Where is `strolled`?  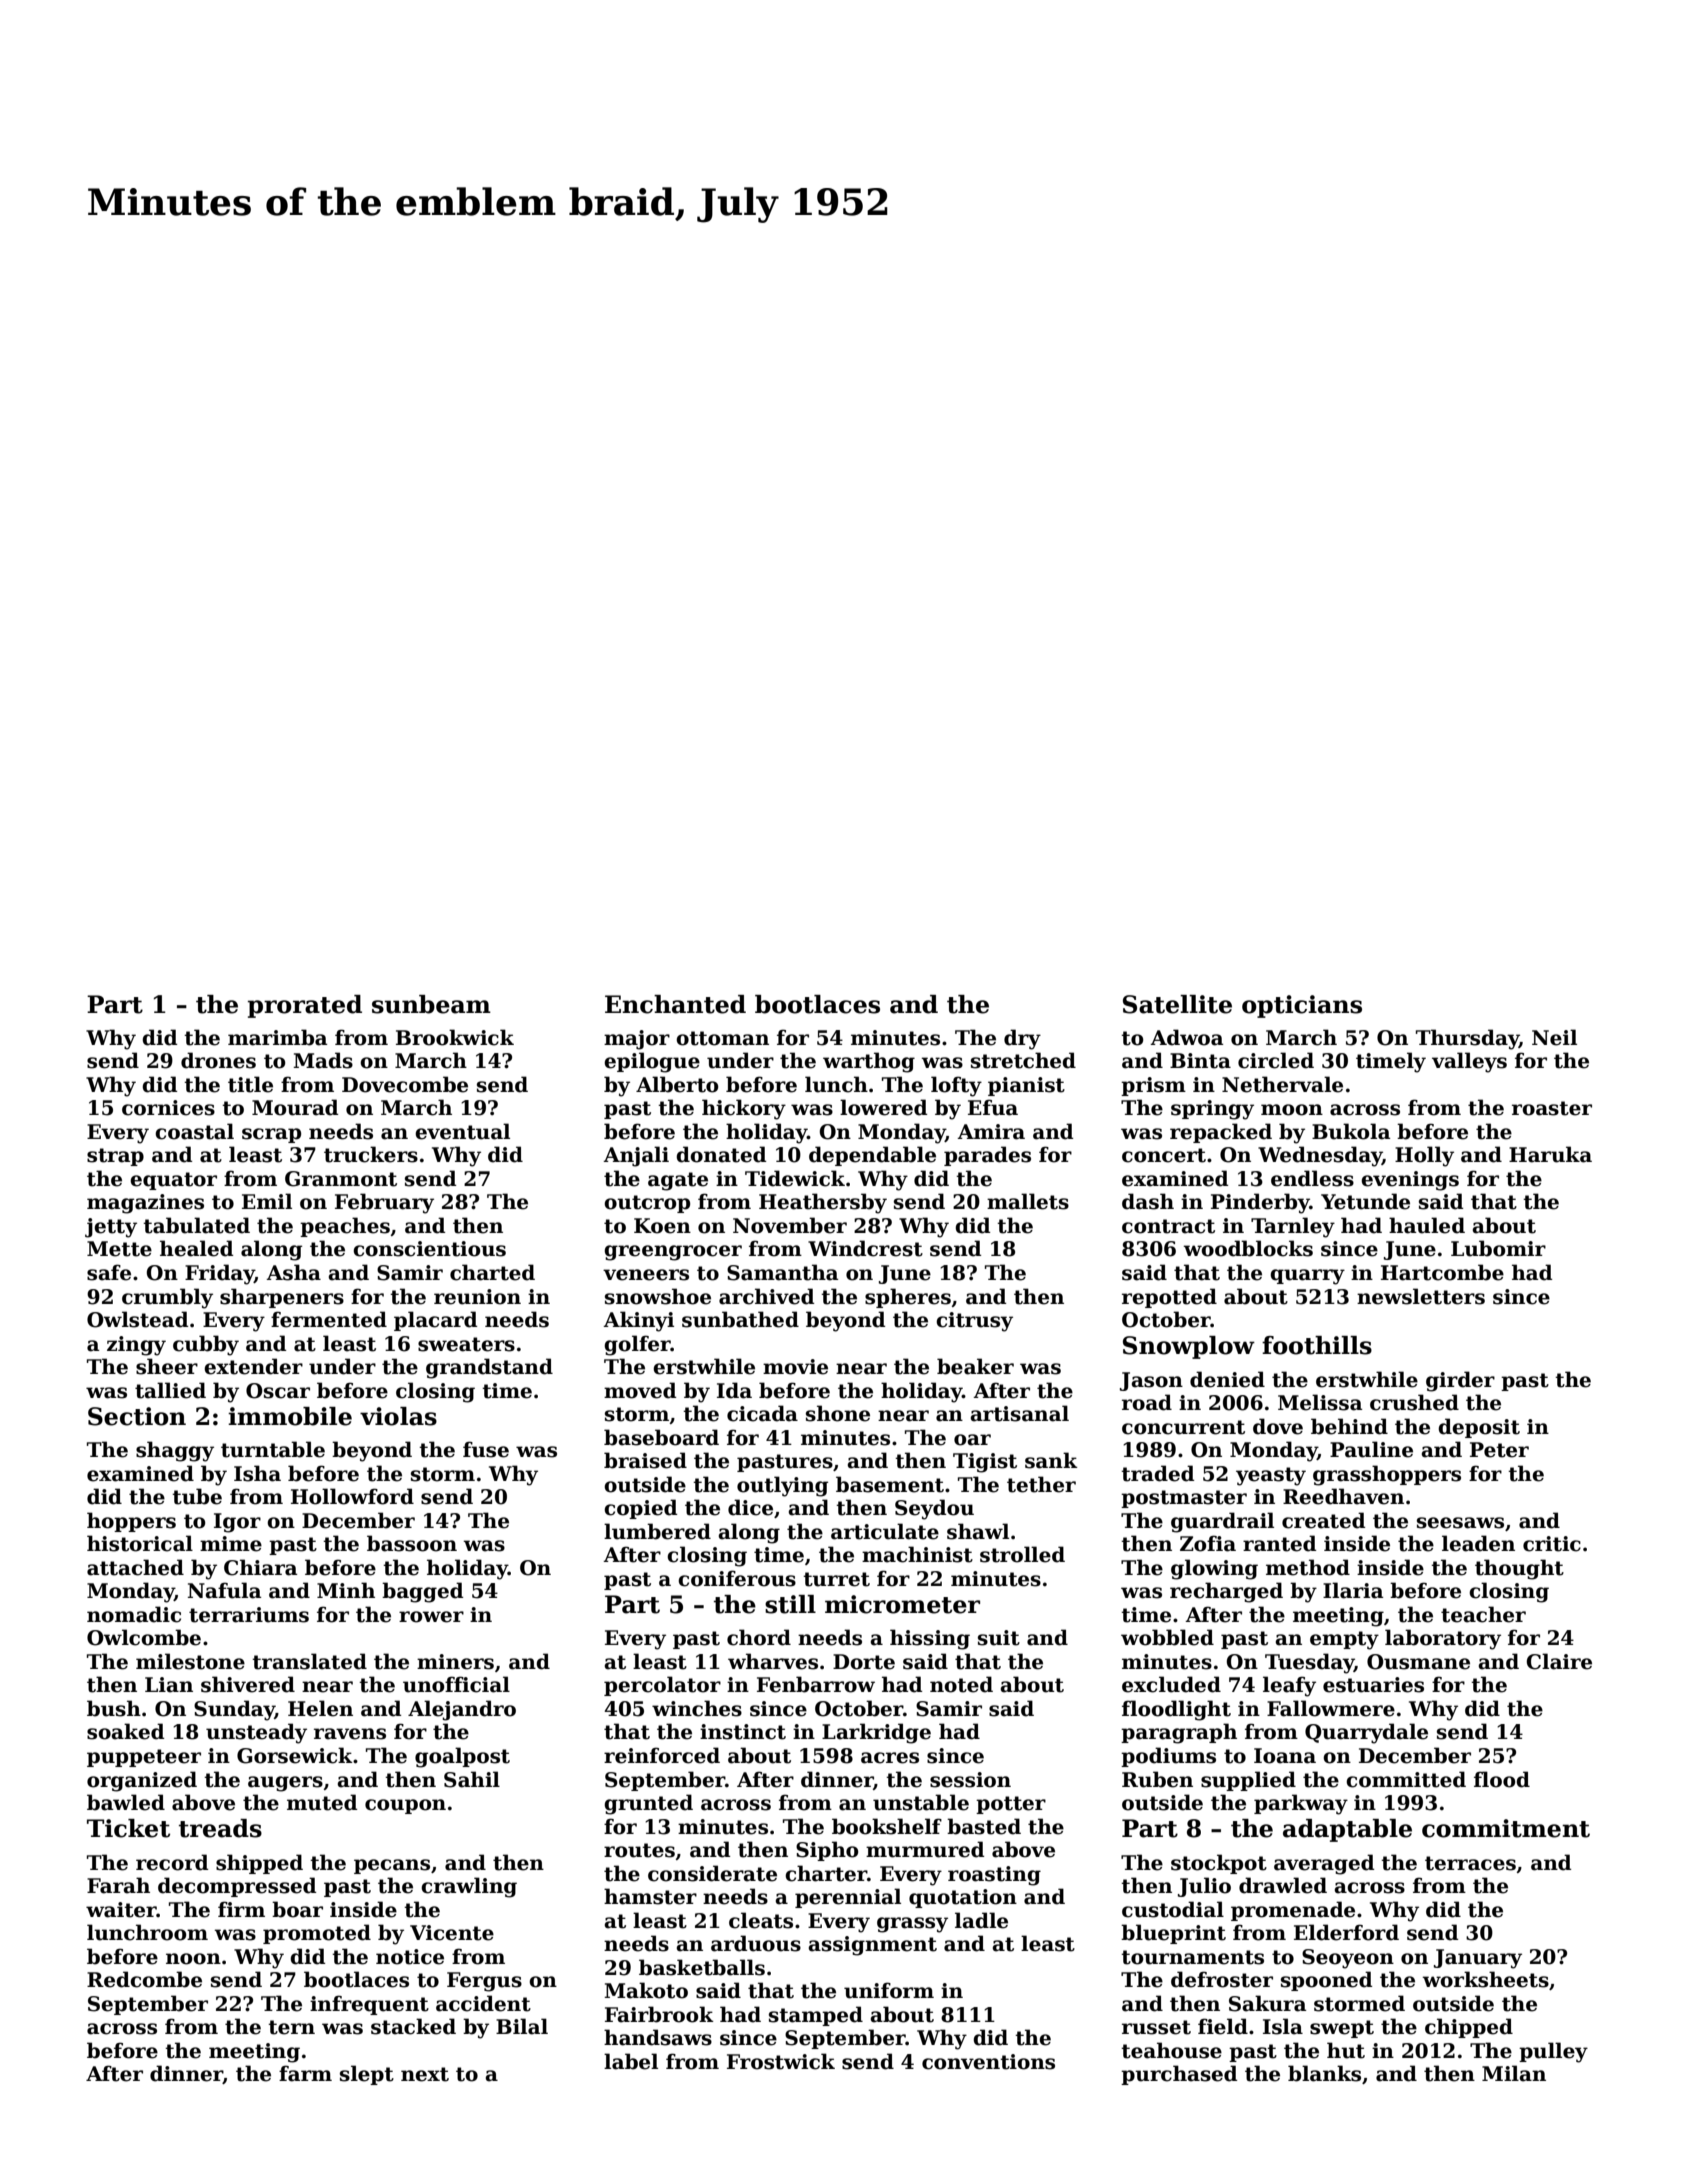 strolled is located at coordinates (1022, 1554).
